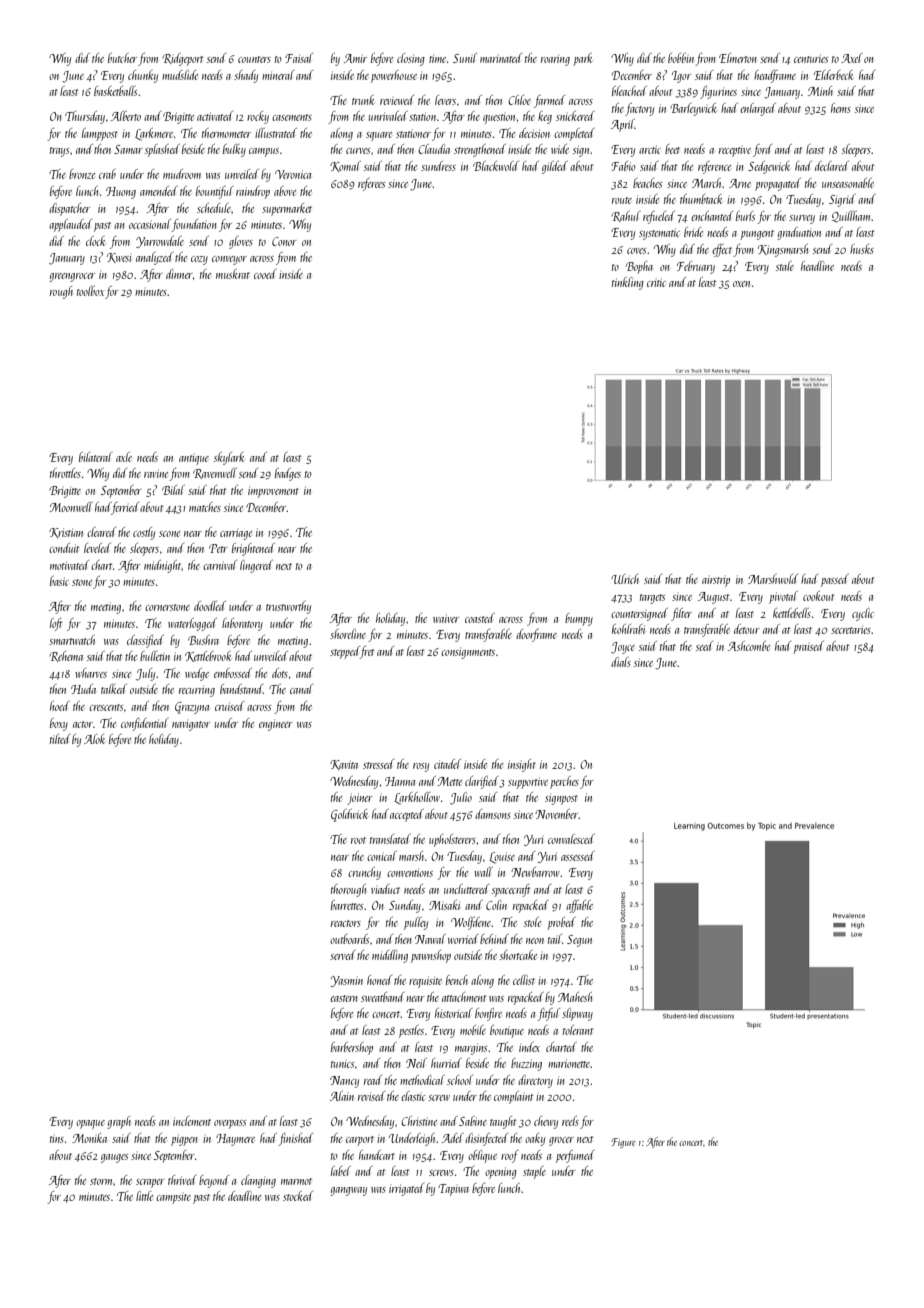  What do you see at coordinates (194, 225) in the document?
I see `foundation` at bounding box center [194, 225].
